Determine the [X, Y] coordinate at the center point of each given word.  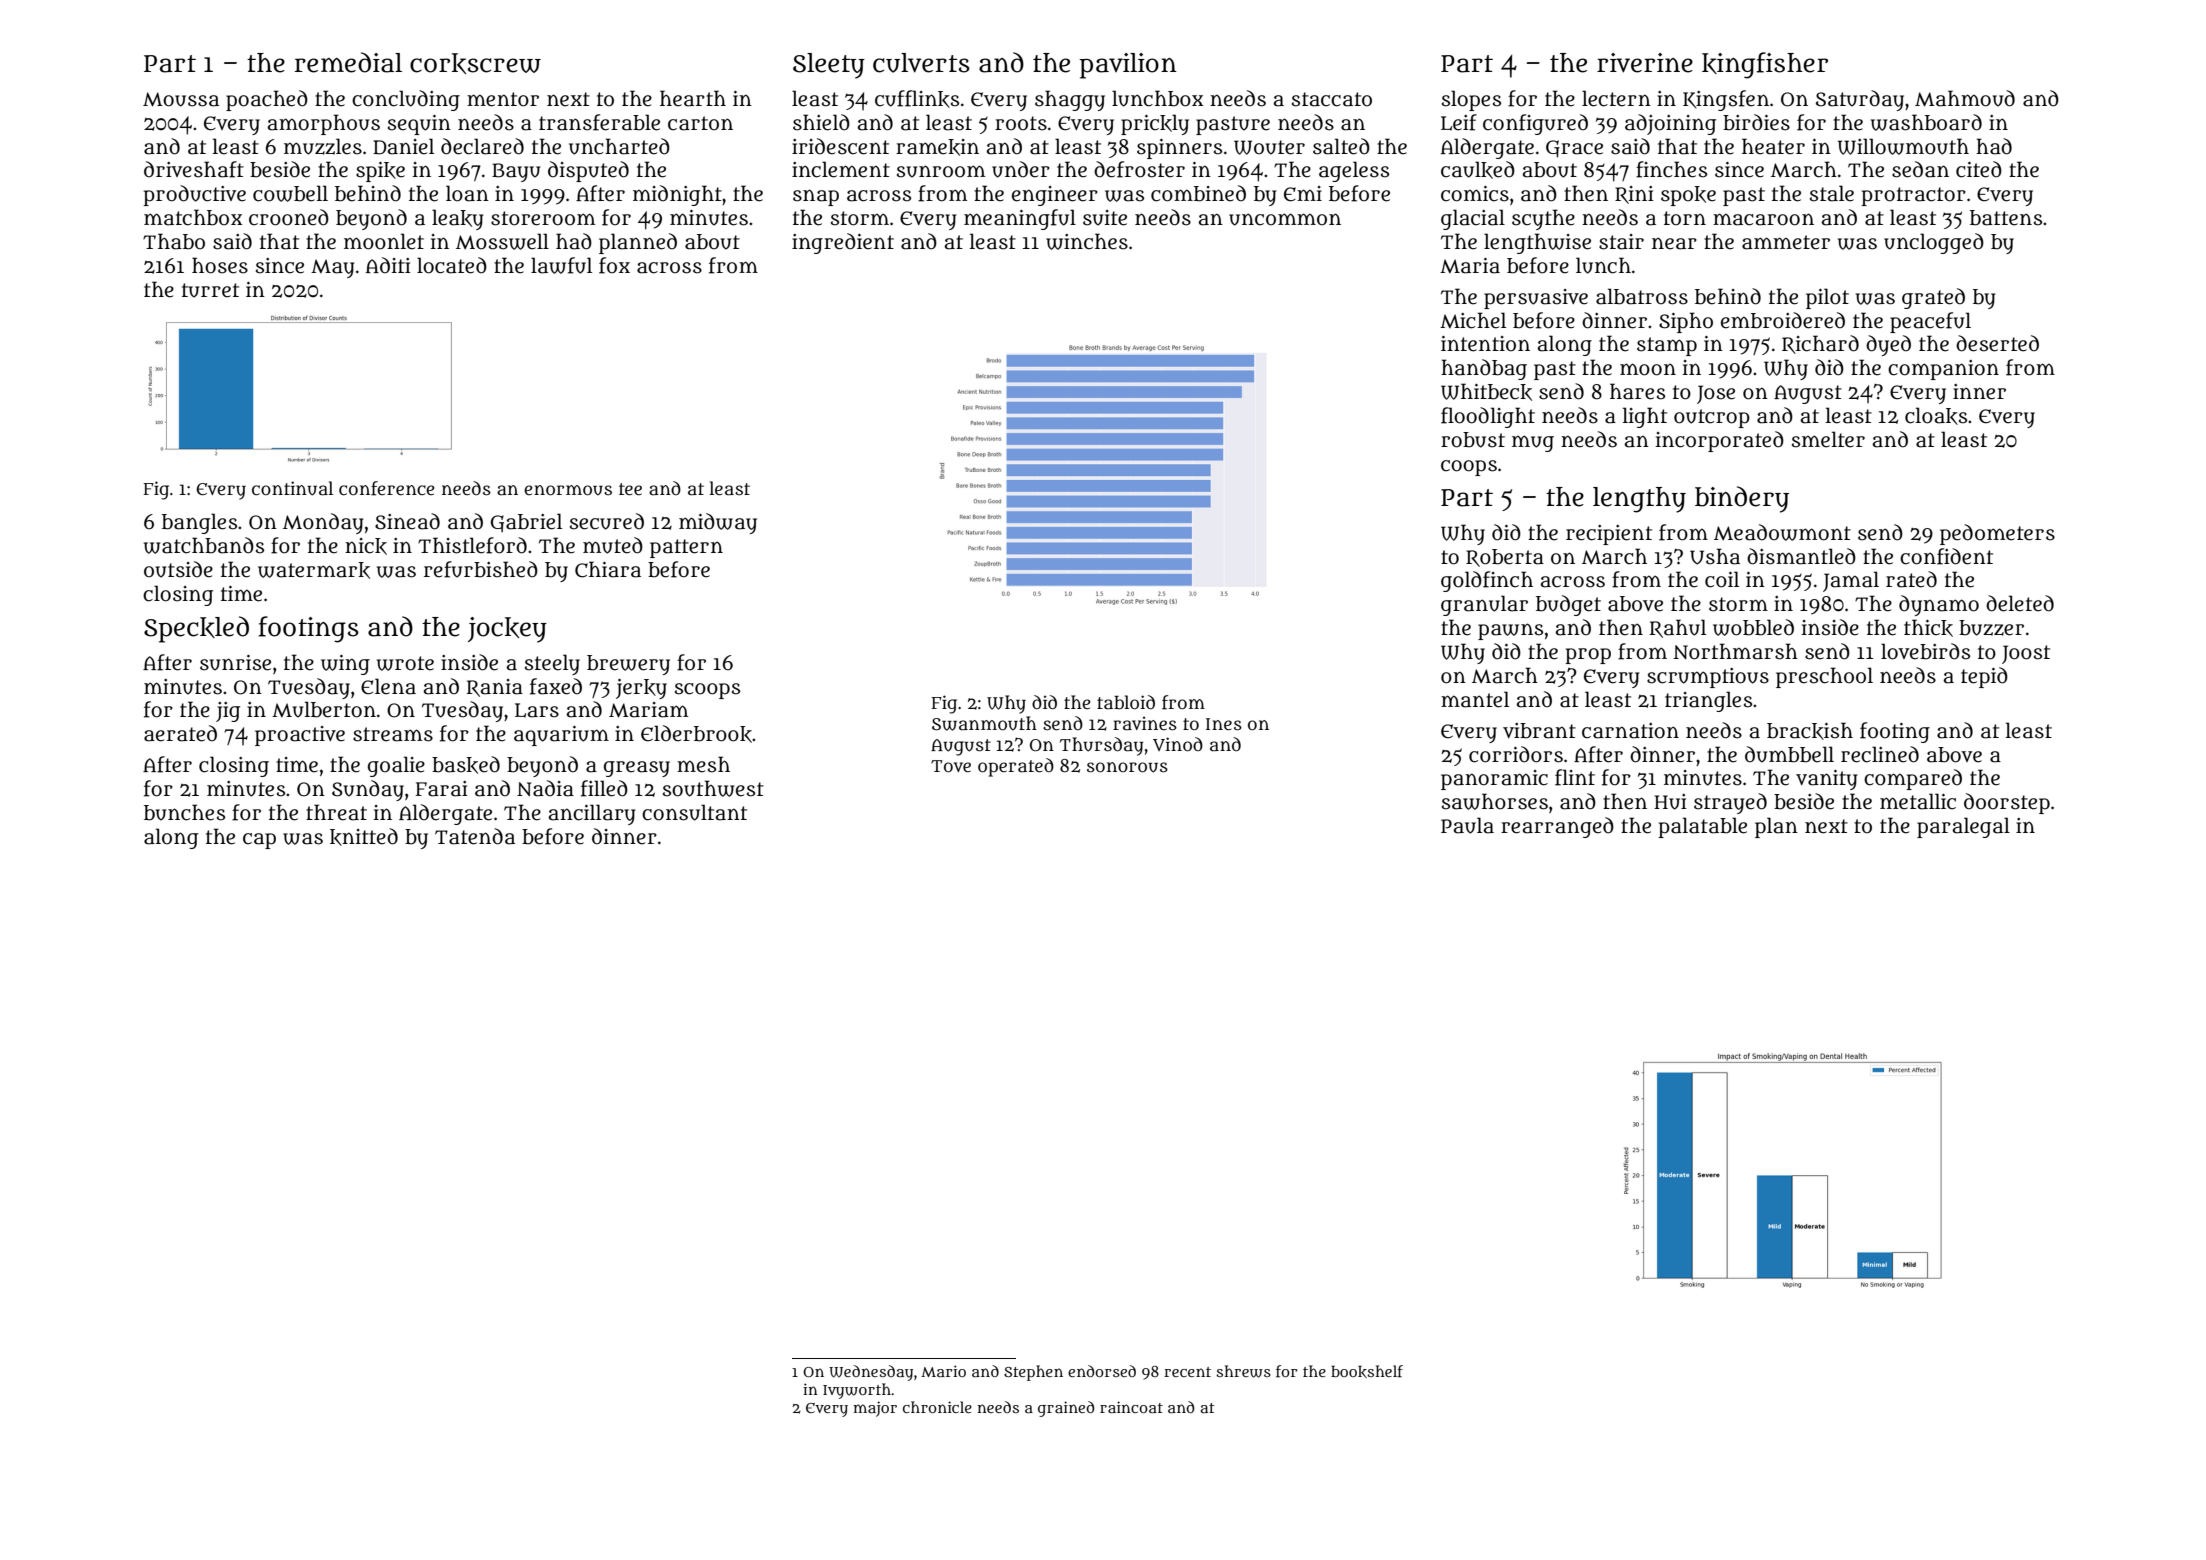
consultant [694, 812]
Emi [1303, 194]
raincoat [1131, 1407]
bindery [1742, 499]
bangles [199, 523]
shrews [1243, 1371]
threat [336, 812]
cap [259, 841]
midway [718, 523]
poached [267, 100]
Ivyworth [857, 1391]
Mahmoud [1965, 98]
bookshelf [1367, 1371]
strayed [1730, 803]
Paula [1467, 825]
